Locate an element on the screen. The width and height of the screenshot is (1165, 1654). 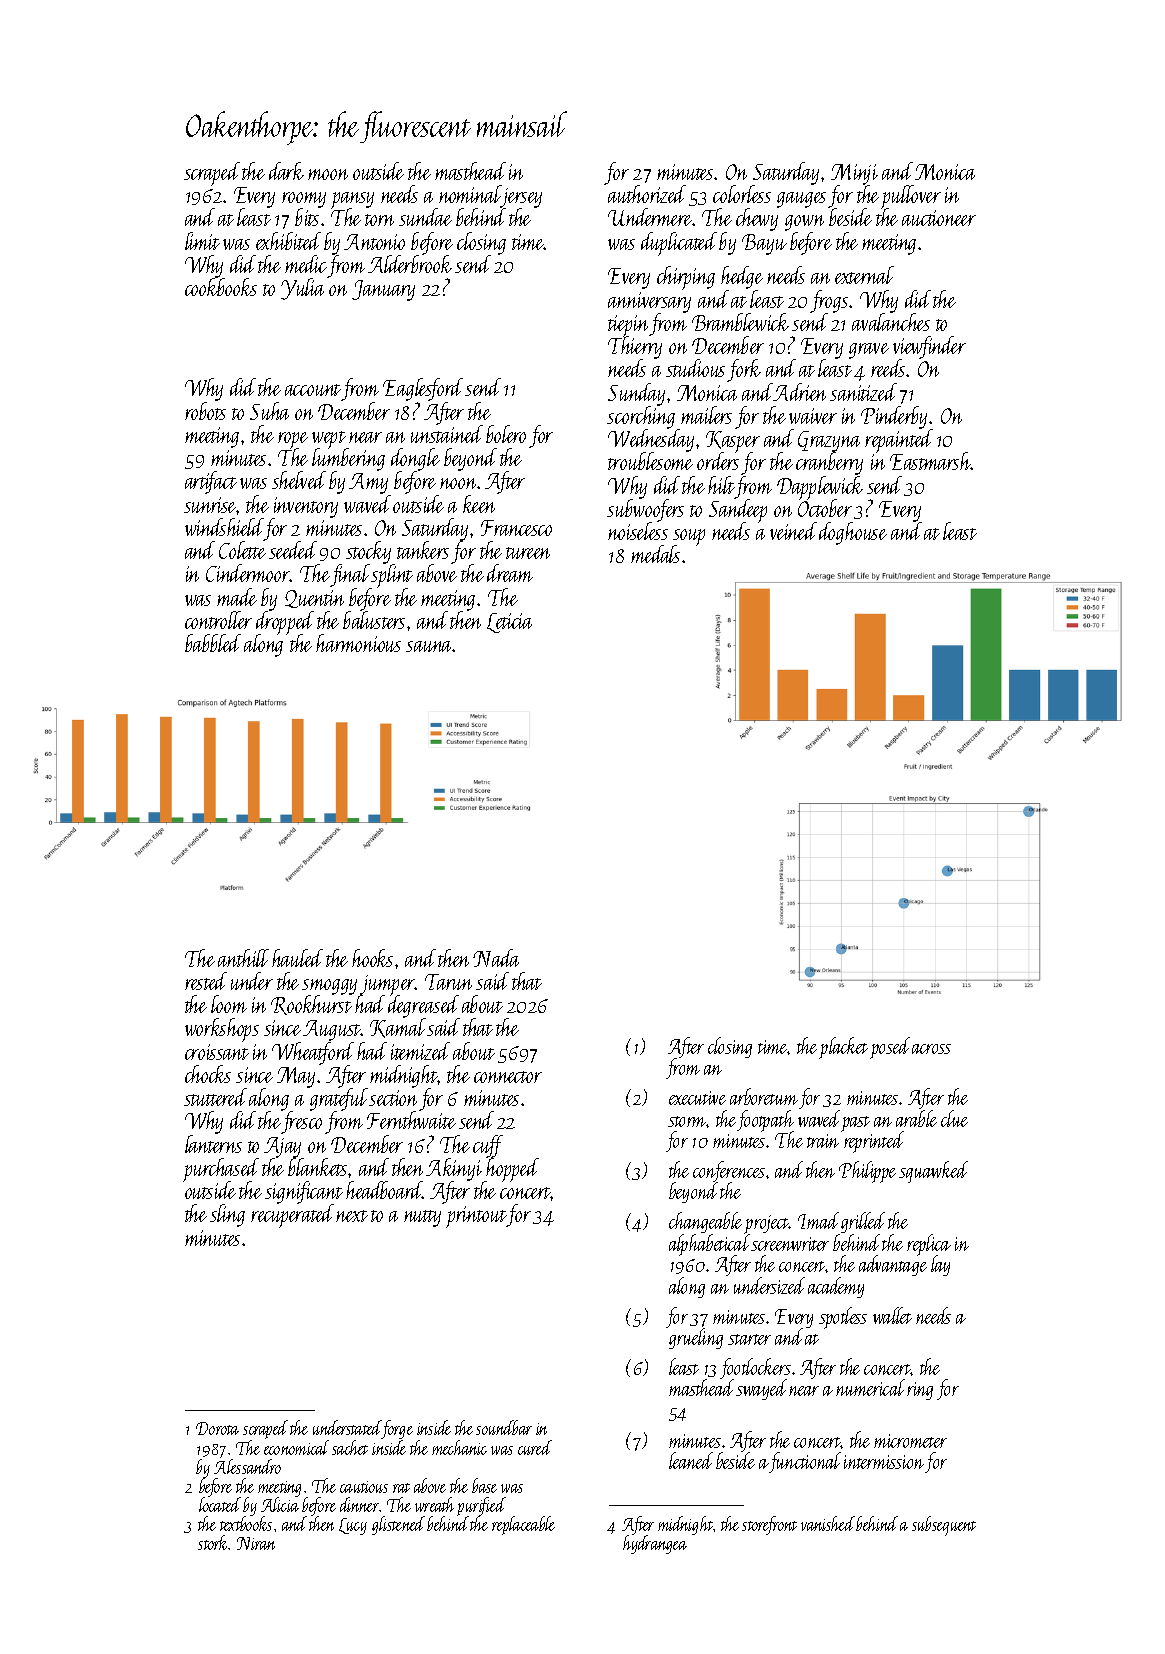
doghouse is located at coordinates (853, 533).
